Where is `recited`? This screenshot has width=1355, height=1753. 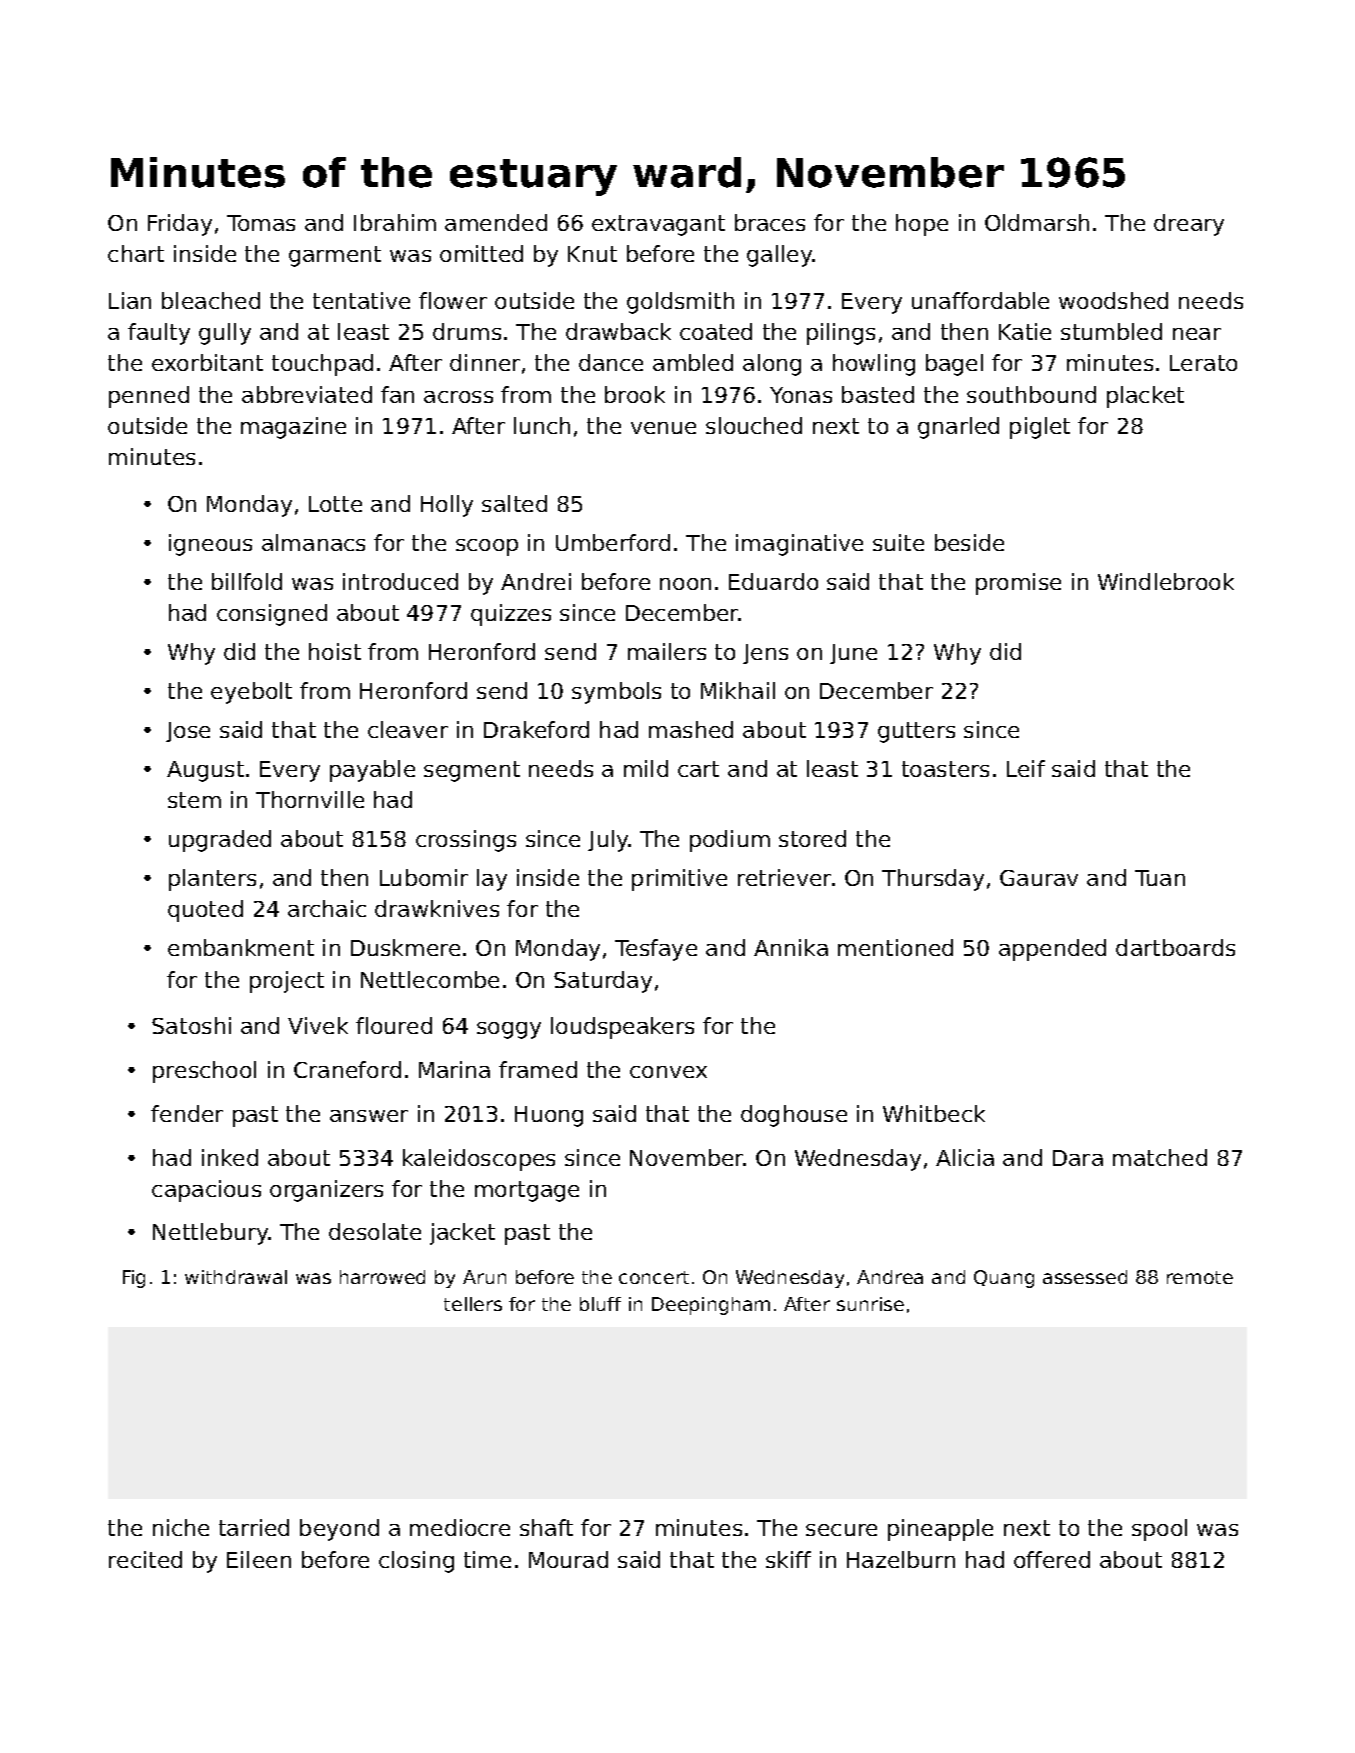 recited is located at coordinates (145, 1559).
